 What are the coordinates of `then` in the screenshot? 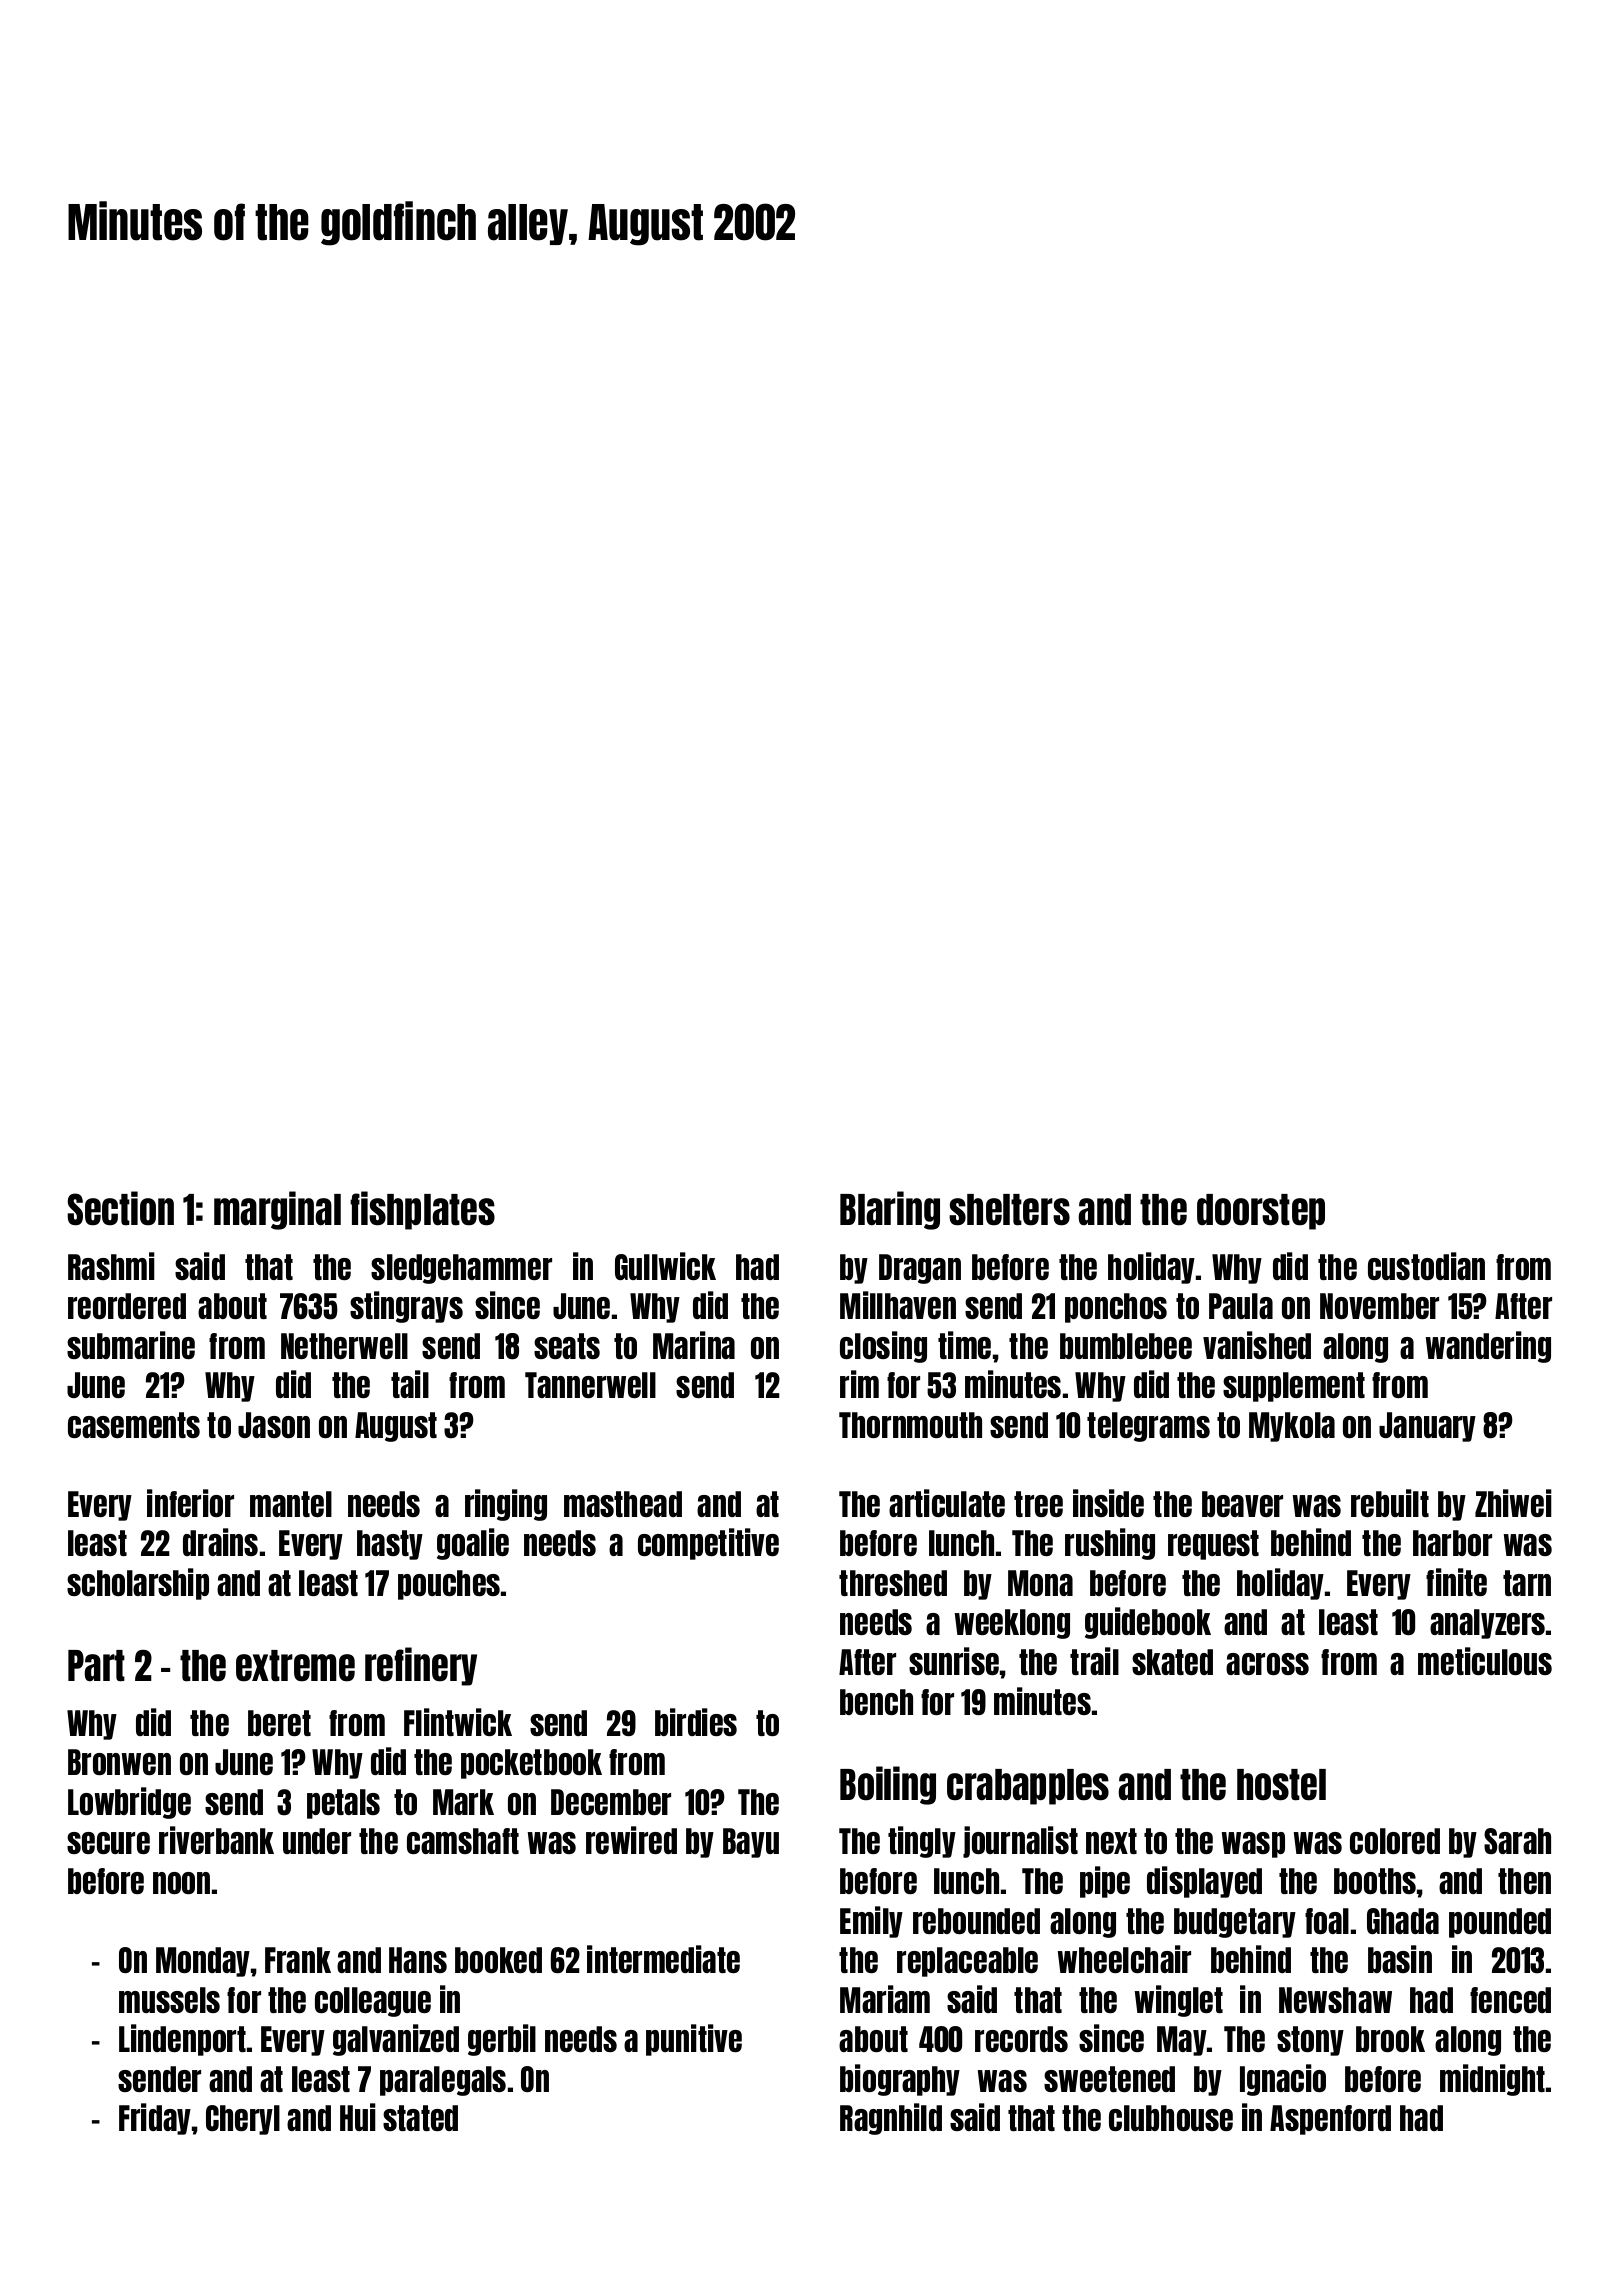 It's located at (1524, 1881).
